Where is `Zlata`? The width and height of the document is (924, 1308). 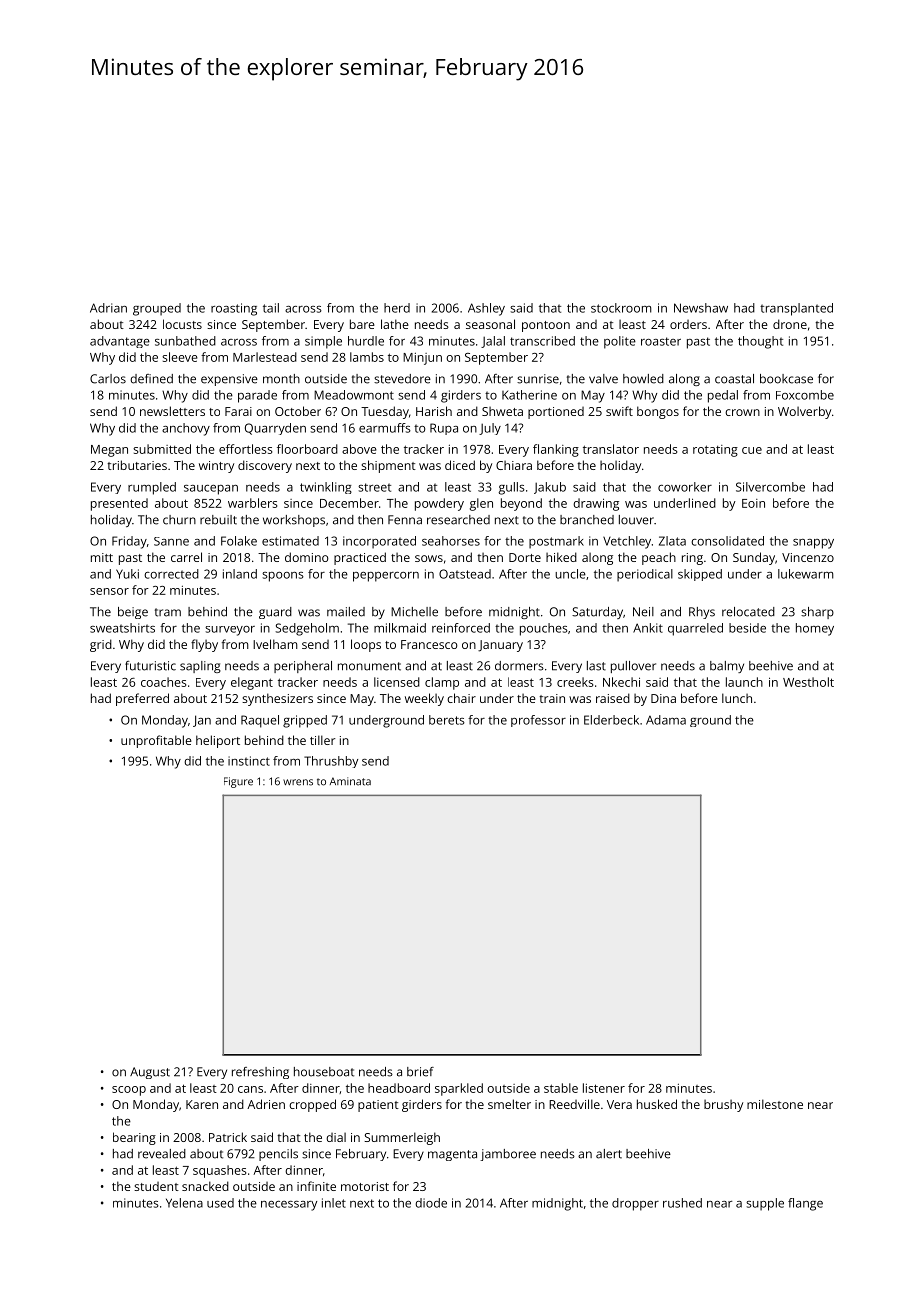 Zlata is located at coordinates (672, 541).
